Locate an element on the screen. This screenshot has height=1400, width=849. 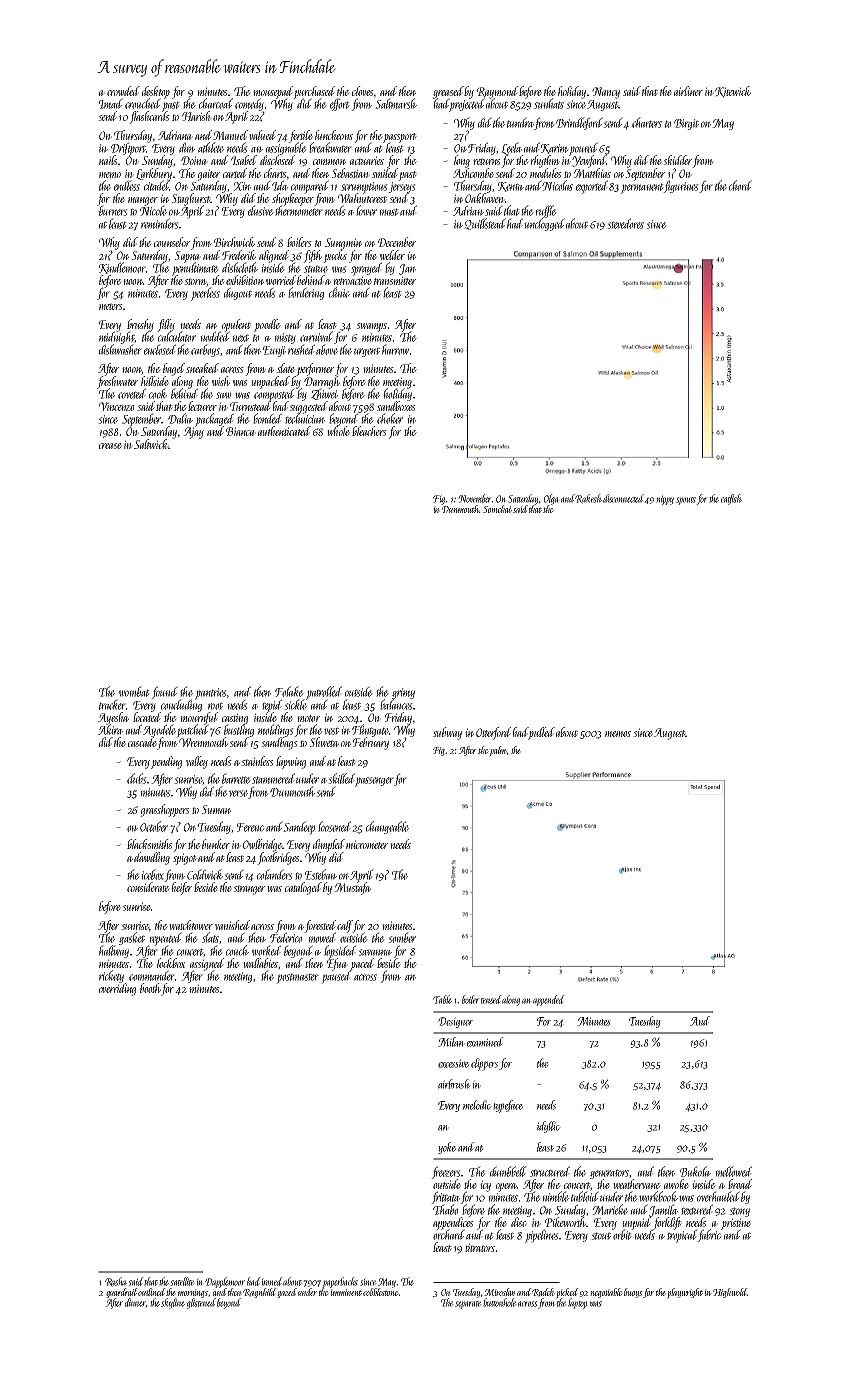
harrow is located at coordinates (395, 349).
